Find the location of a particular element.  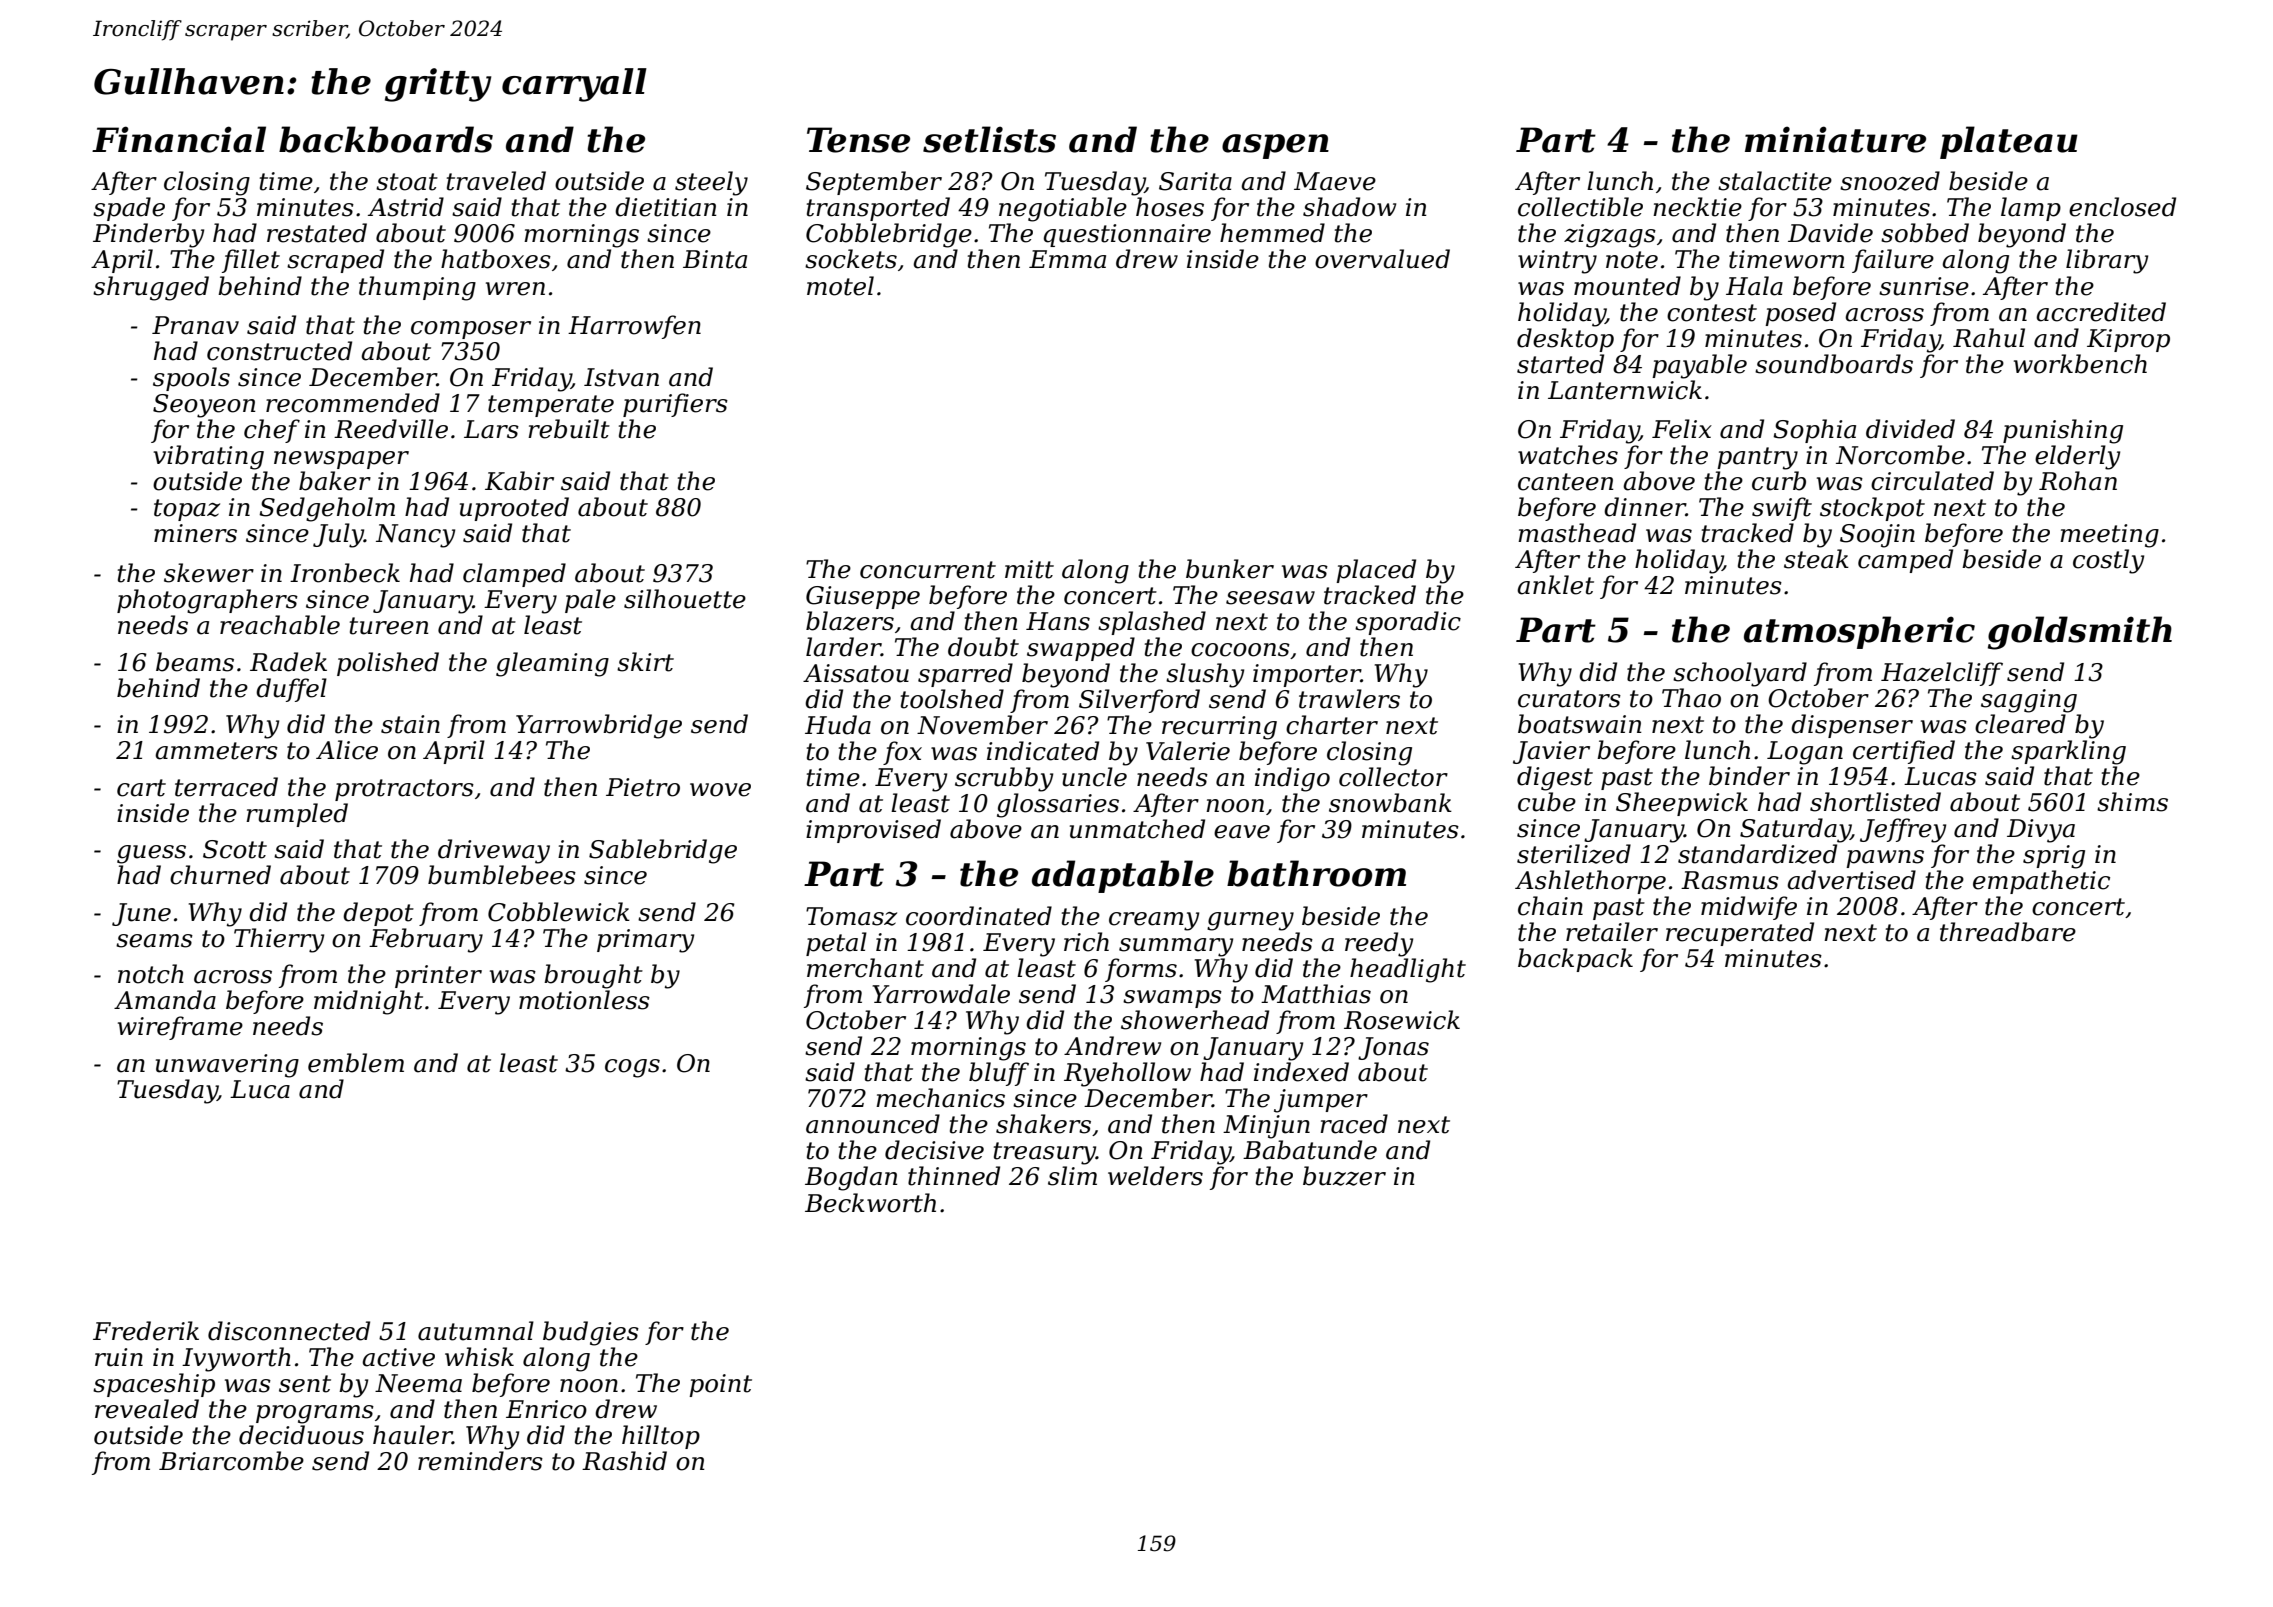

backboards is located at coordinates (386, 139).
